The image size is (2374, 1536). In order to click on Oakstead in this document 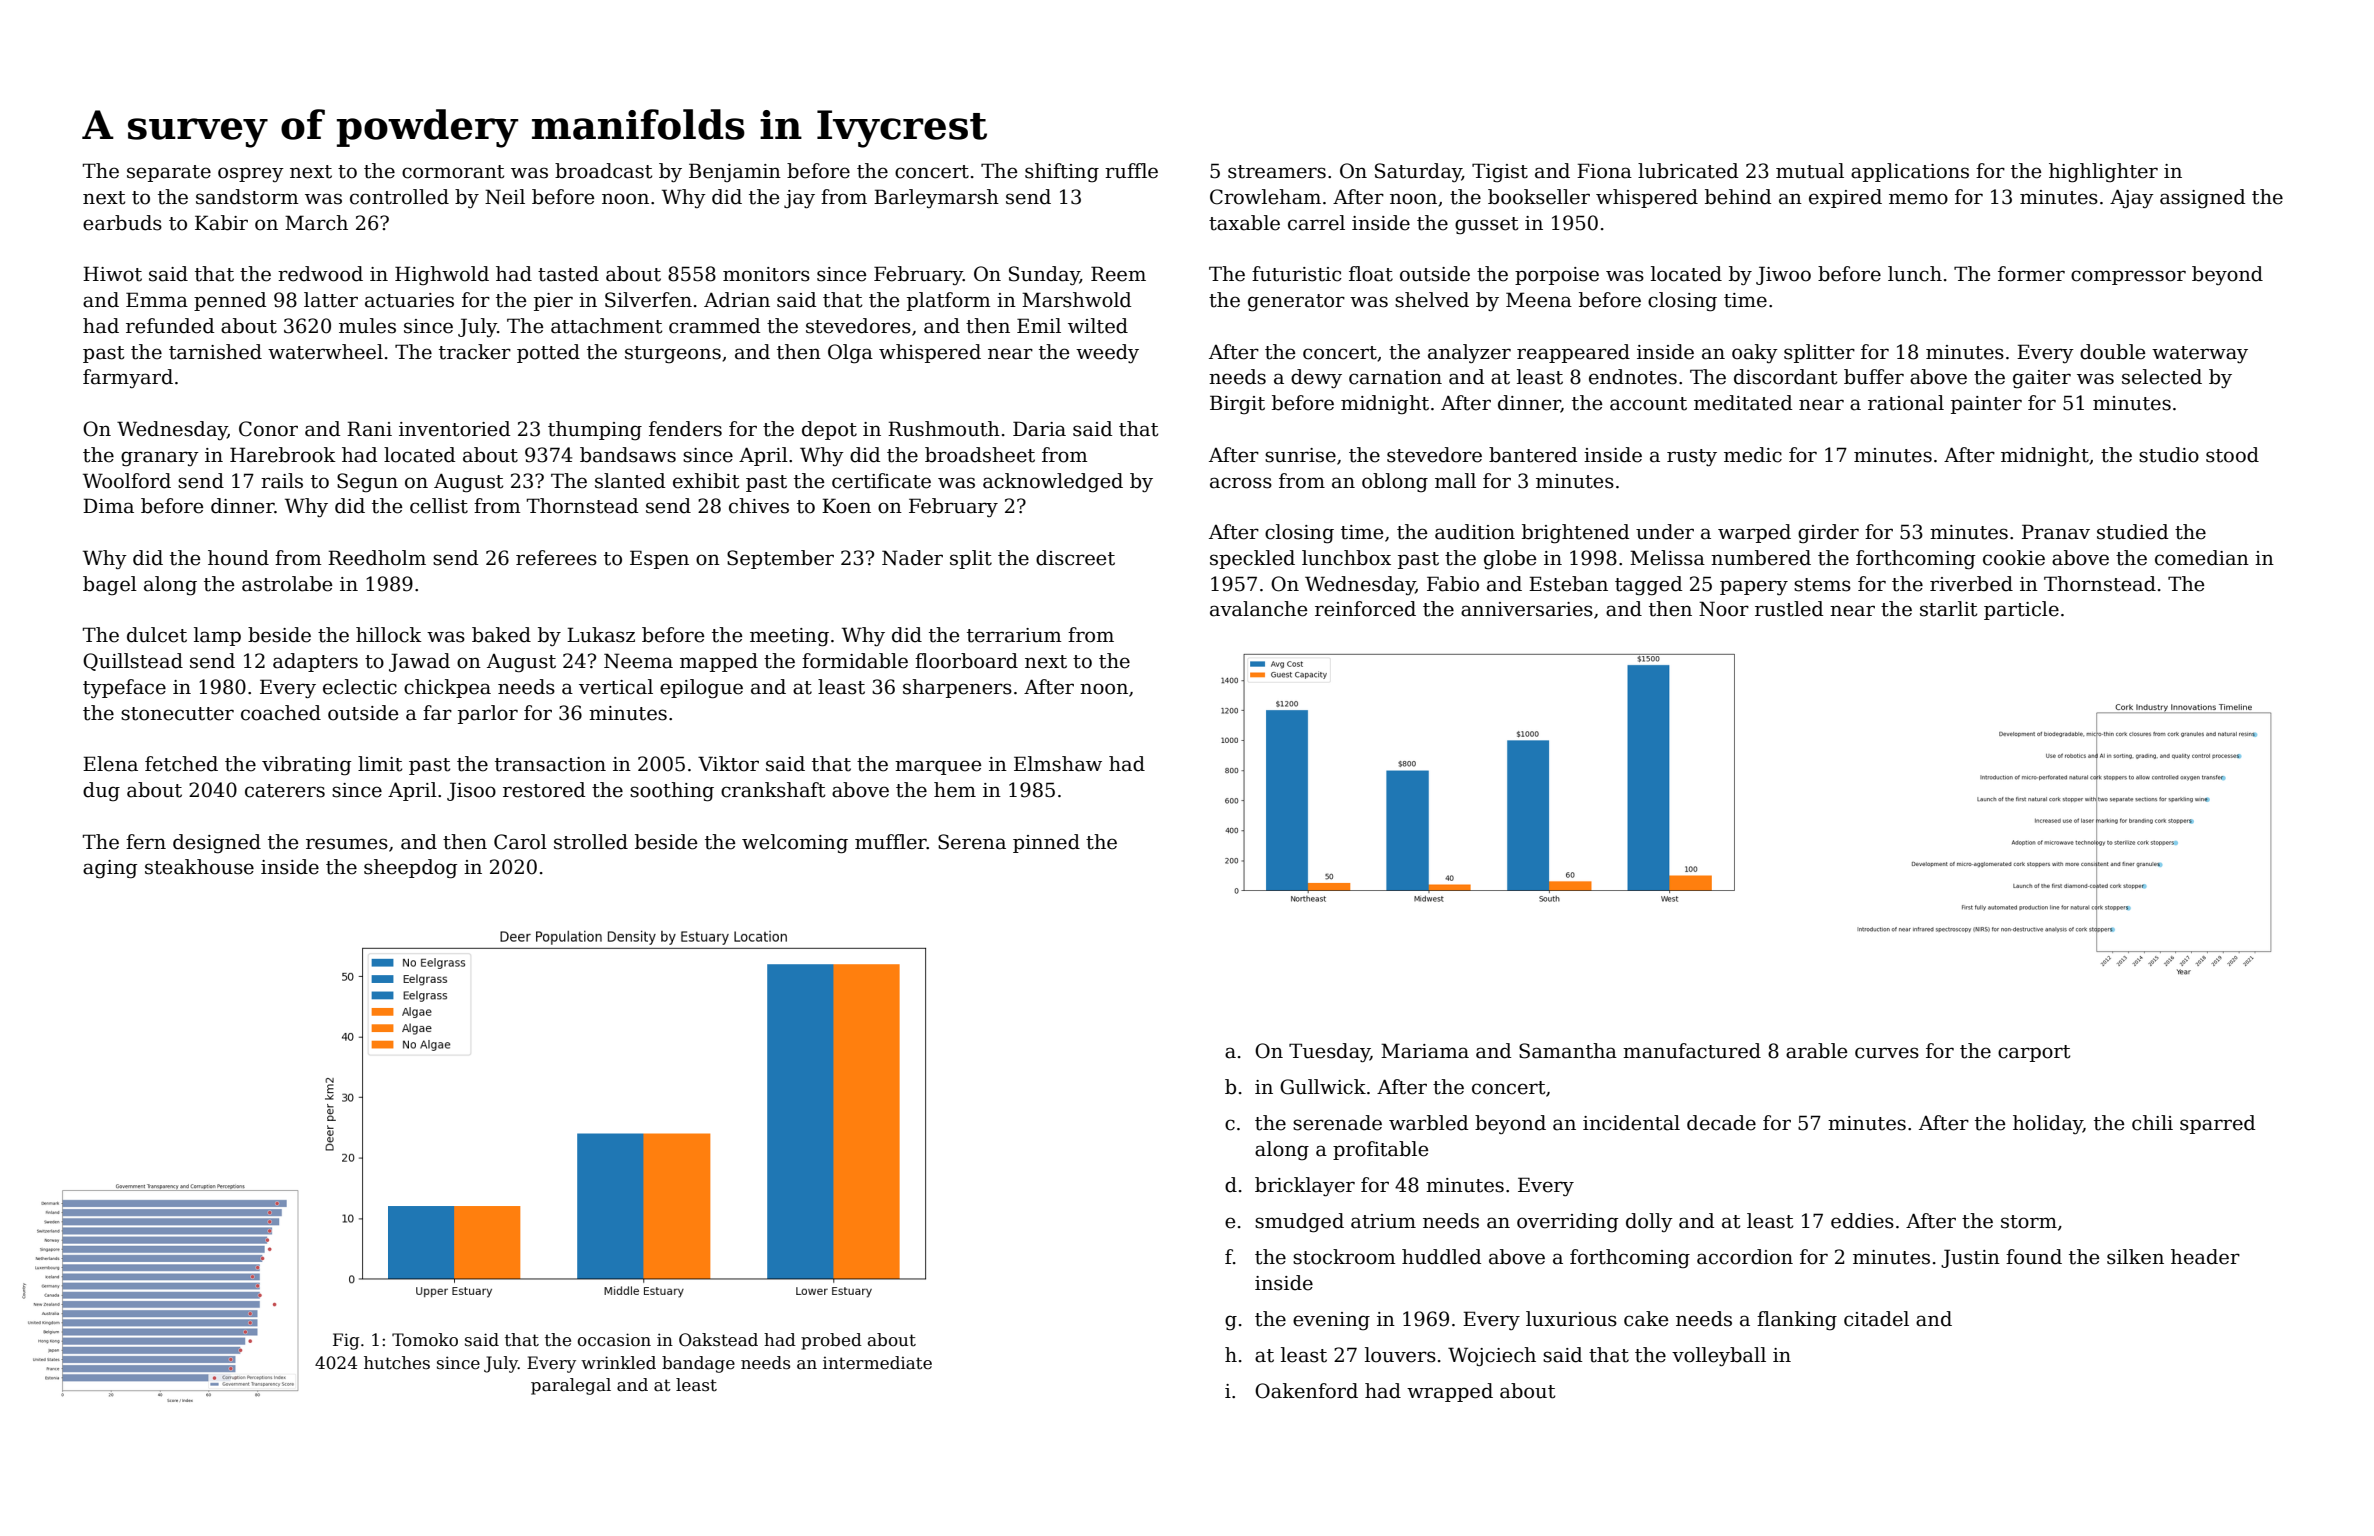, I will do `click(718, 1340)`.
